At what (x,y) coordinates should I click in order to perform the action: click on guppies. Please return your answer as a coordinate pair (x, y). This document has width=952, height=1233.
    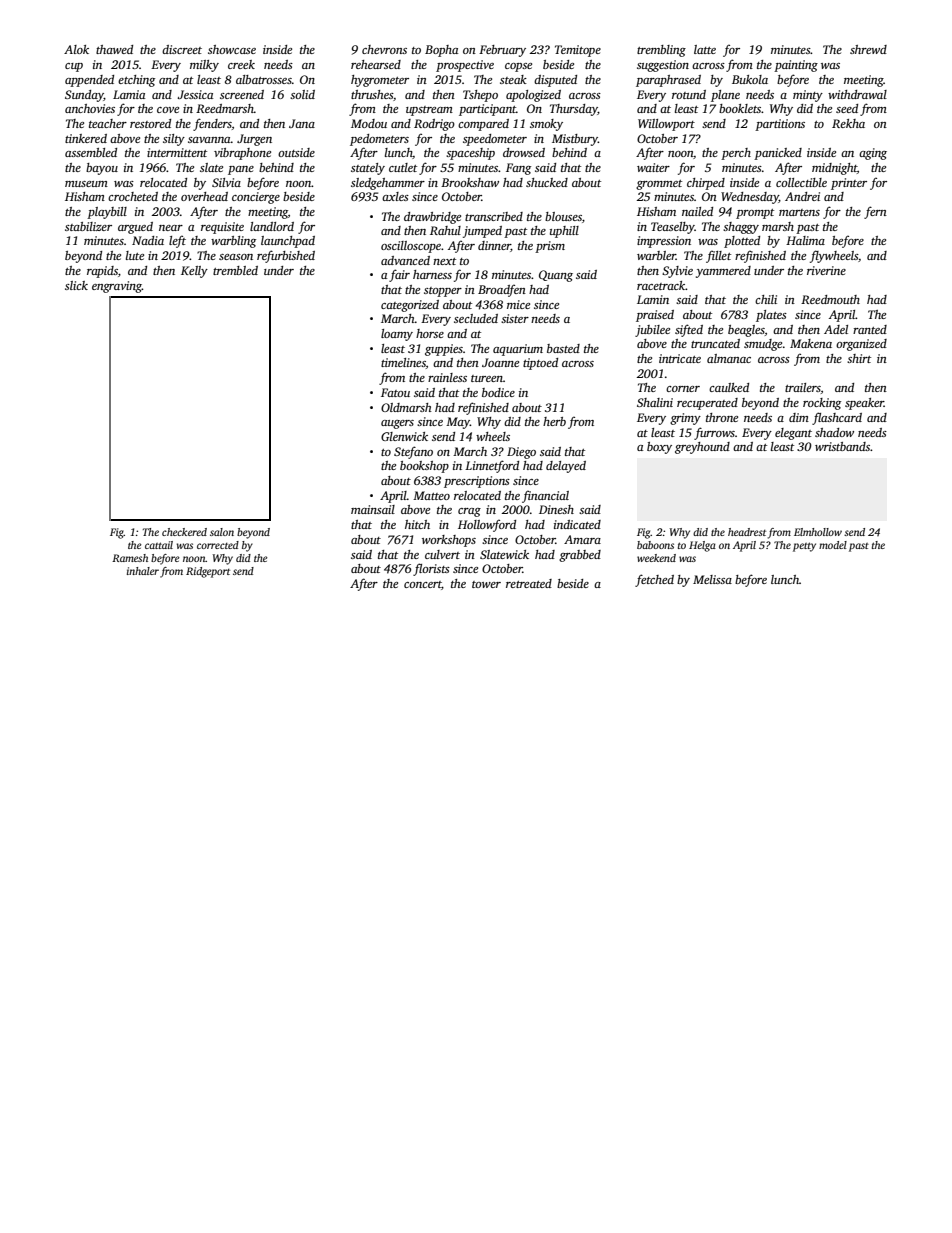
    Looking at the image, I should click on (444, 350).
